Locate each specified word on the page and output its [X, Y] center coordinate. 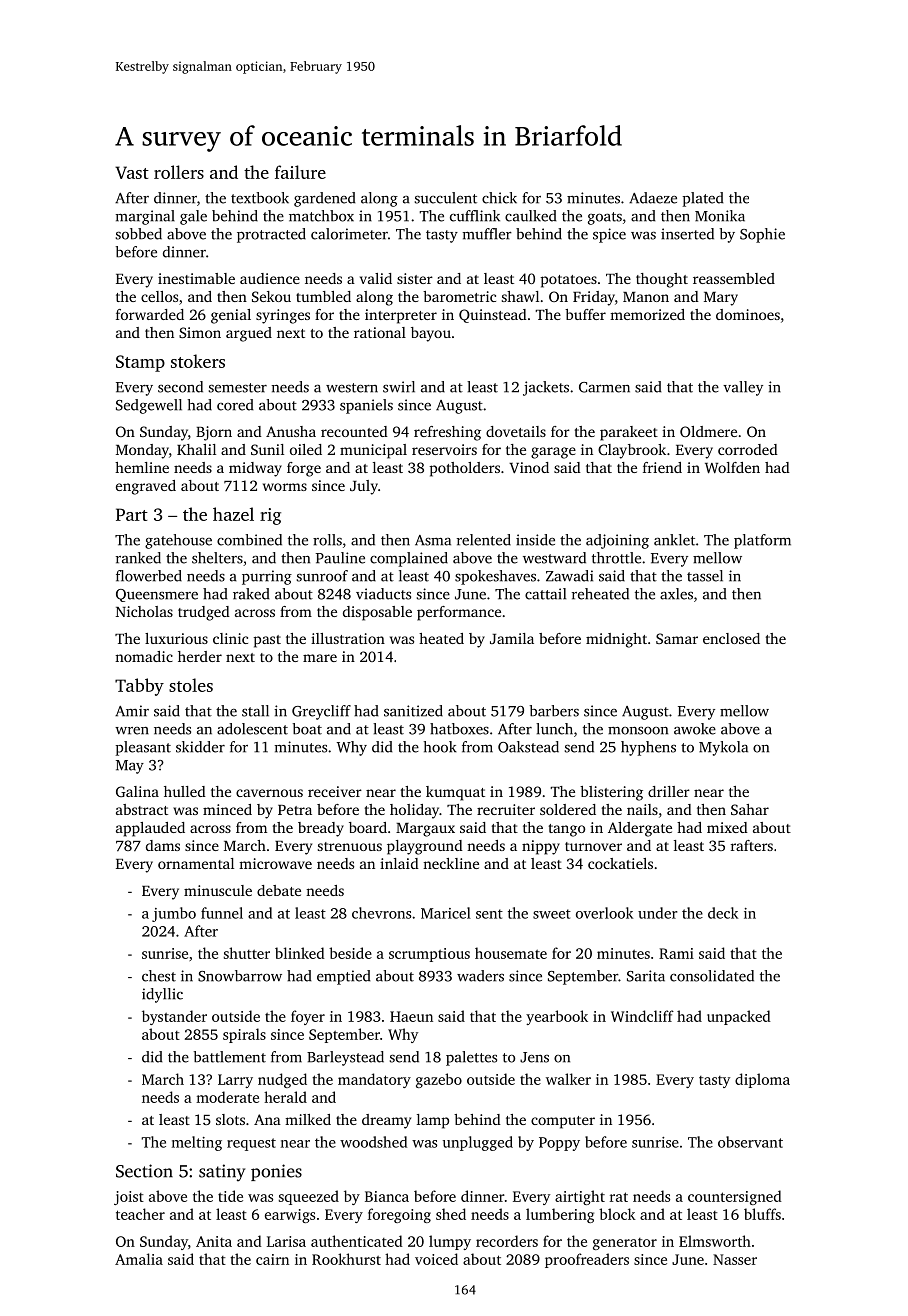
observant [750, 1142]
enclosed [731, 638]
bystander [174, 1017]
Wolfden [732, 467]
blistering [611, 793]
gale [193, 217]
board [368, 827]
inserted [687, 234]
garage [553, 453]
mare [320, 658]
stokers [198, 361]
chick [499, 198]
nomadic [144, 656]
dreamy [386, 1121]
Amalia [139, 1259]
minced [227, 809]
